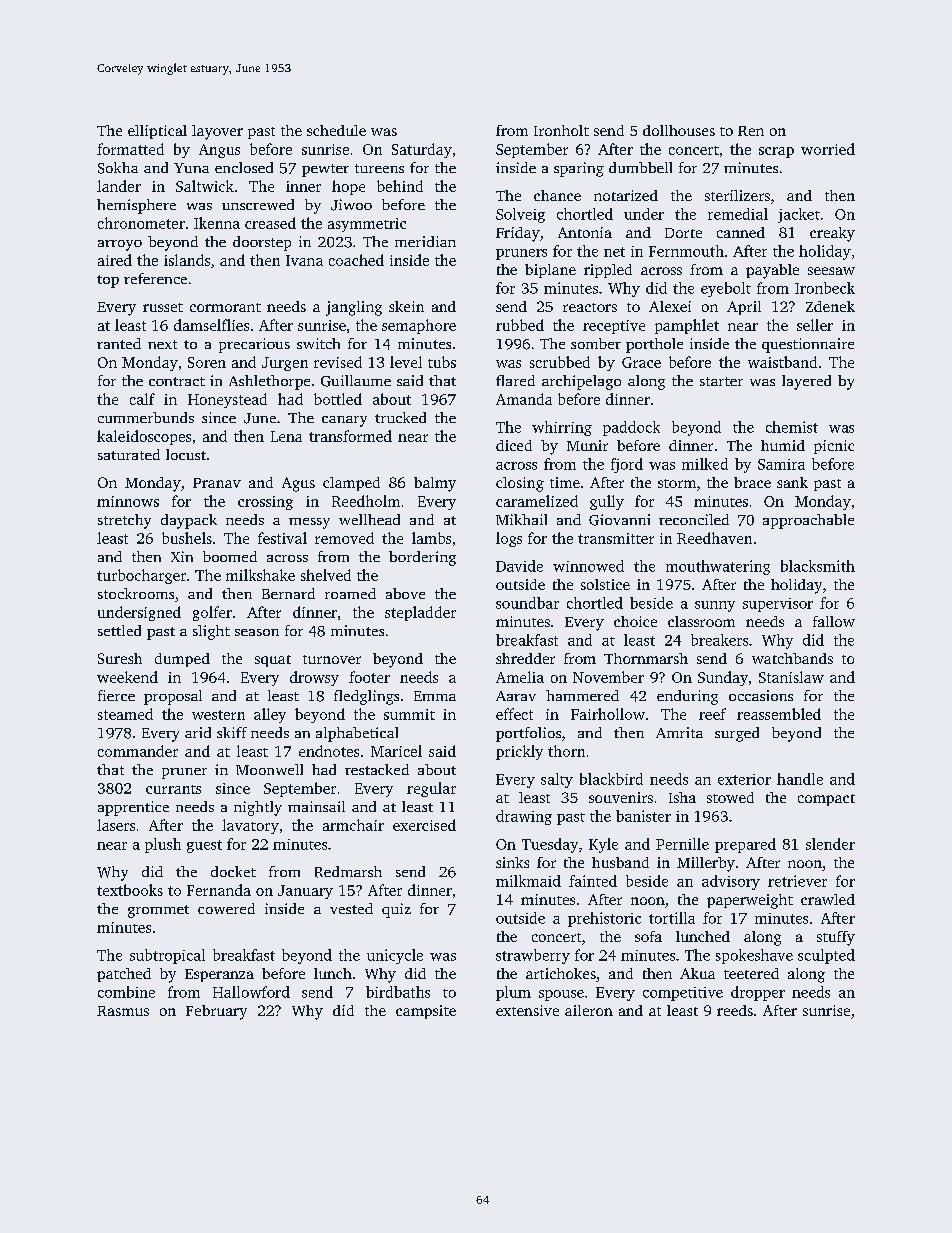  What do you see at coordinates (781, 464) in the screenshot?
I see `Samira` at bounding box center [781, 464].
